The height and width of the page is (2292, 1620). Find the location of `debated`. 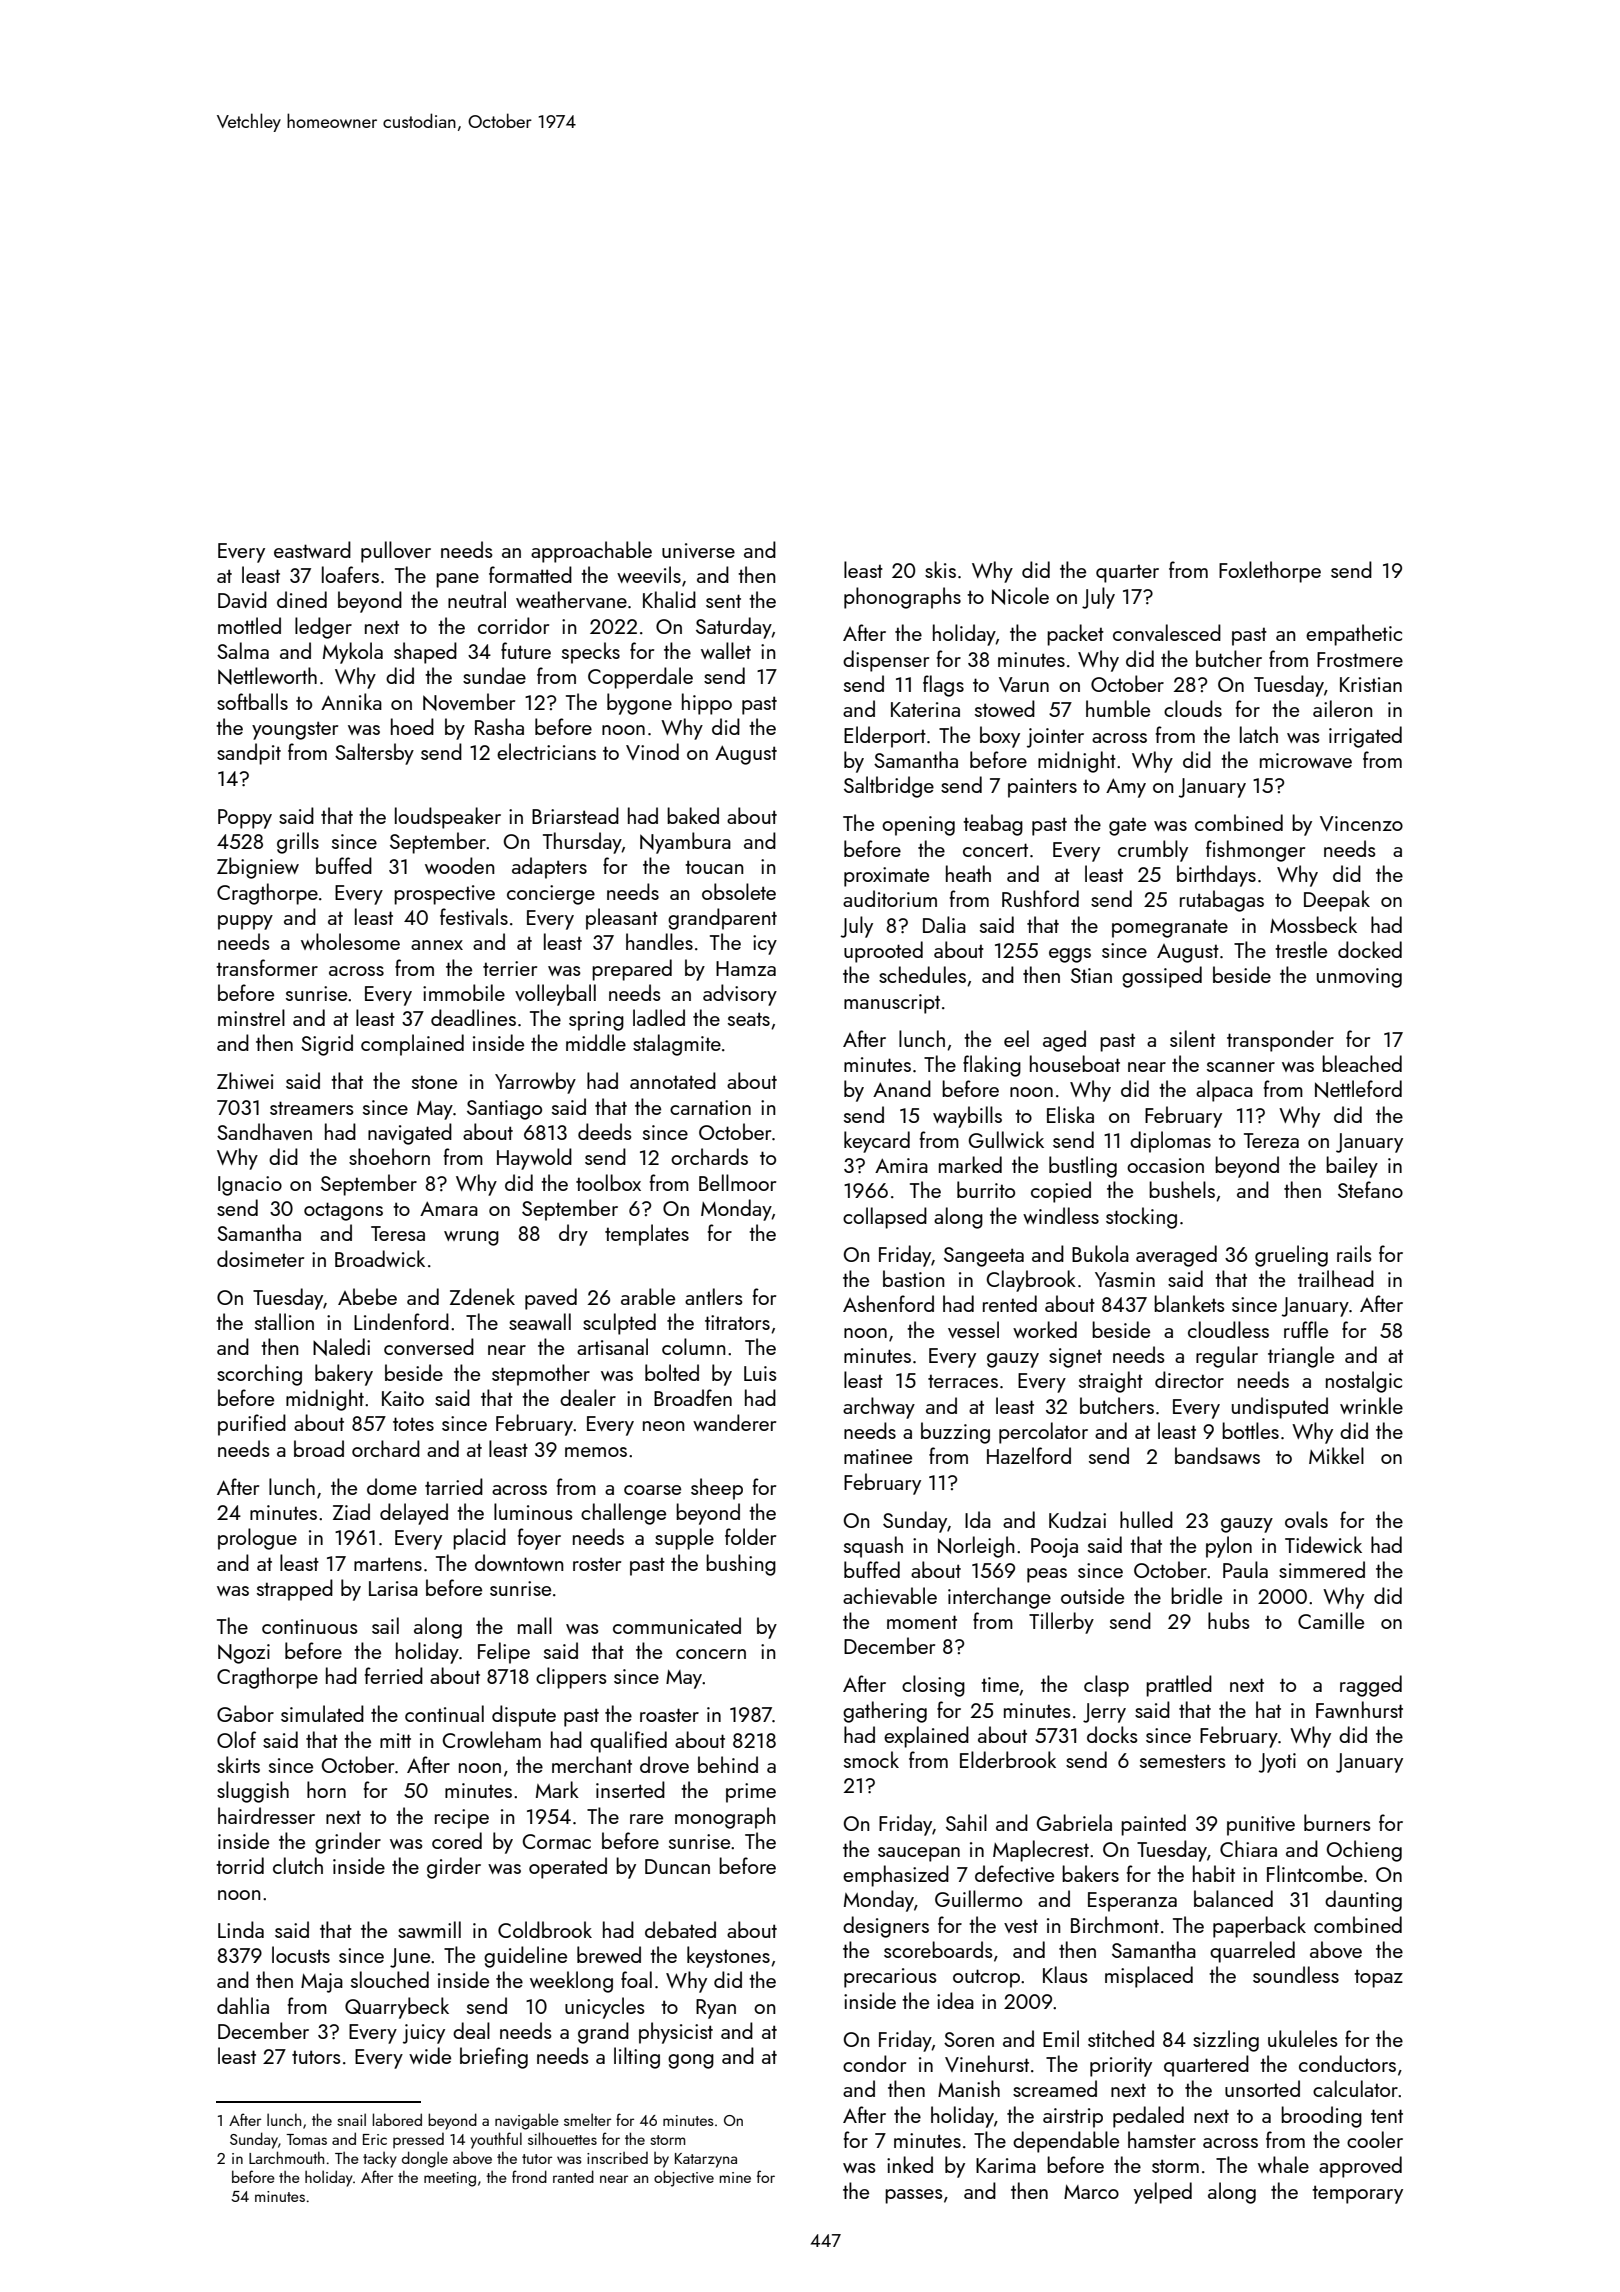

debated is located at coordinates (680, 1929).
